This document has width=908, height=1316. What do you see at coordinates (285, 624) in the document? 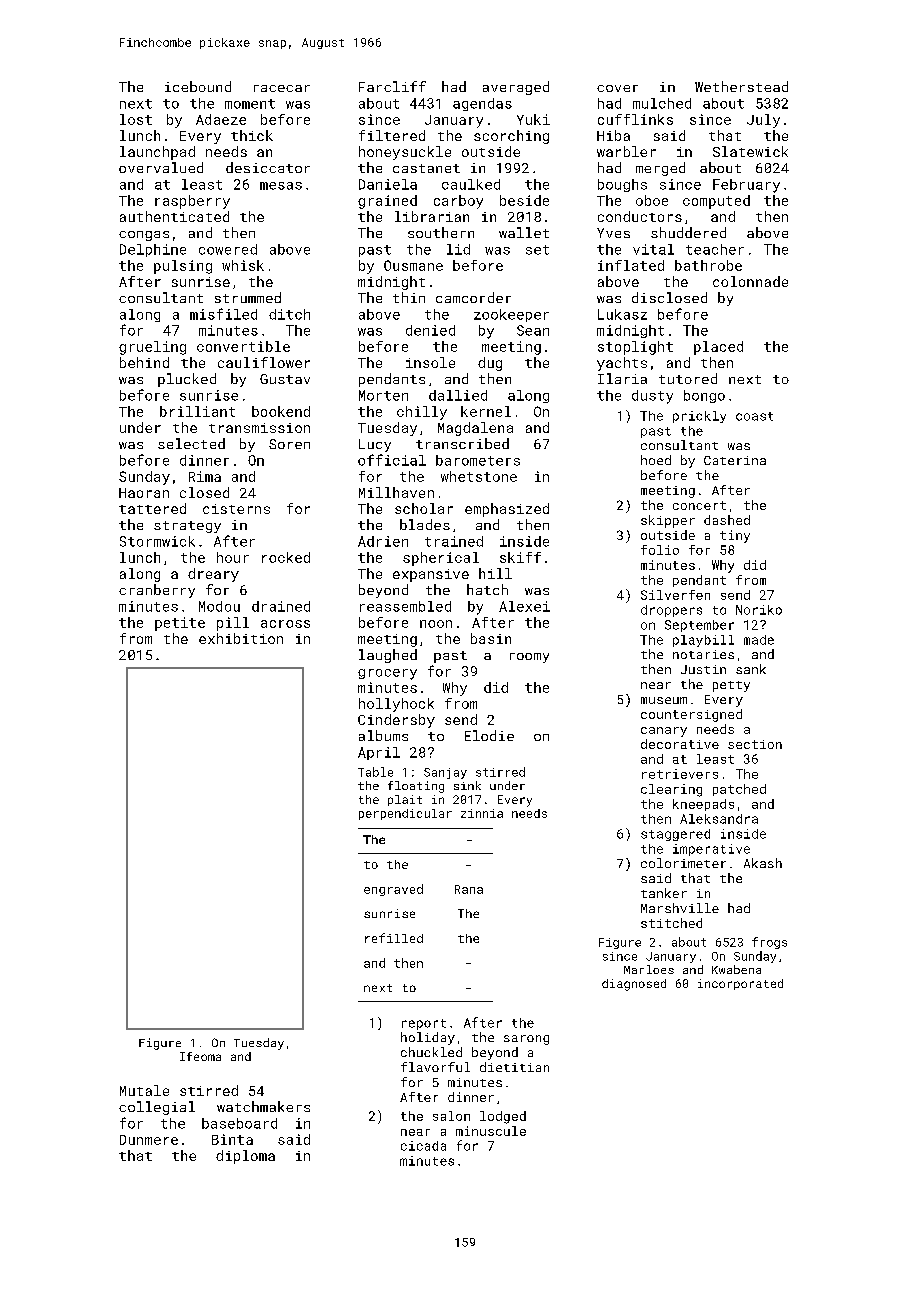
I see `across` at bounding box center [285, 624].
